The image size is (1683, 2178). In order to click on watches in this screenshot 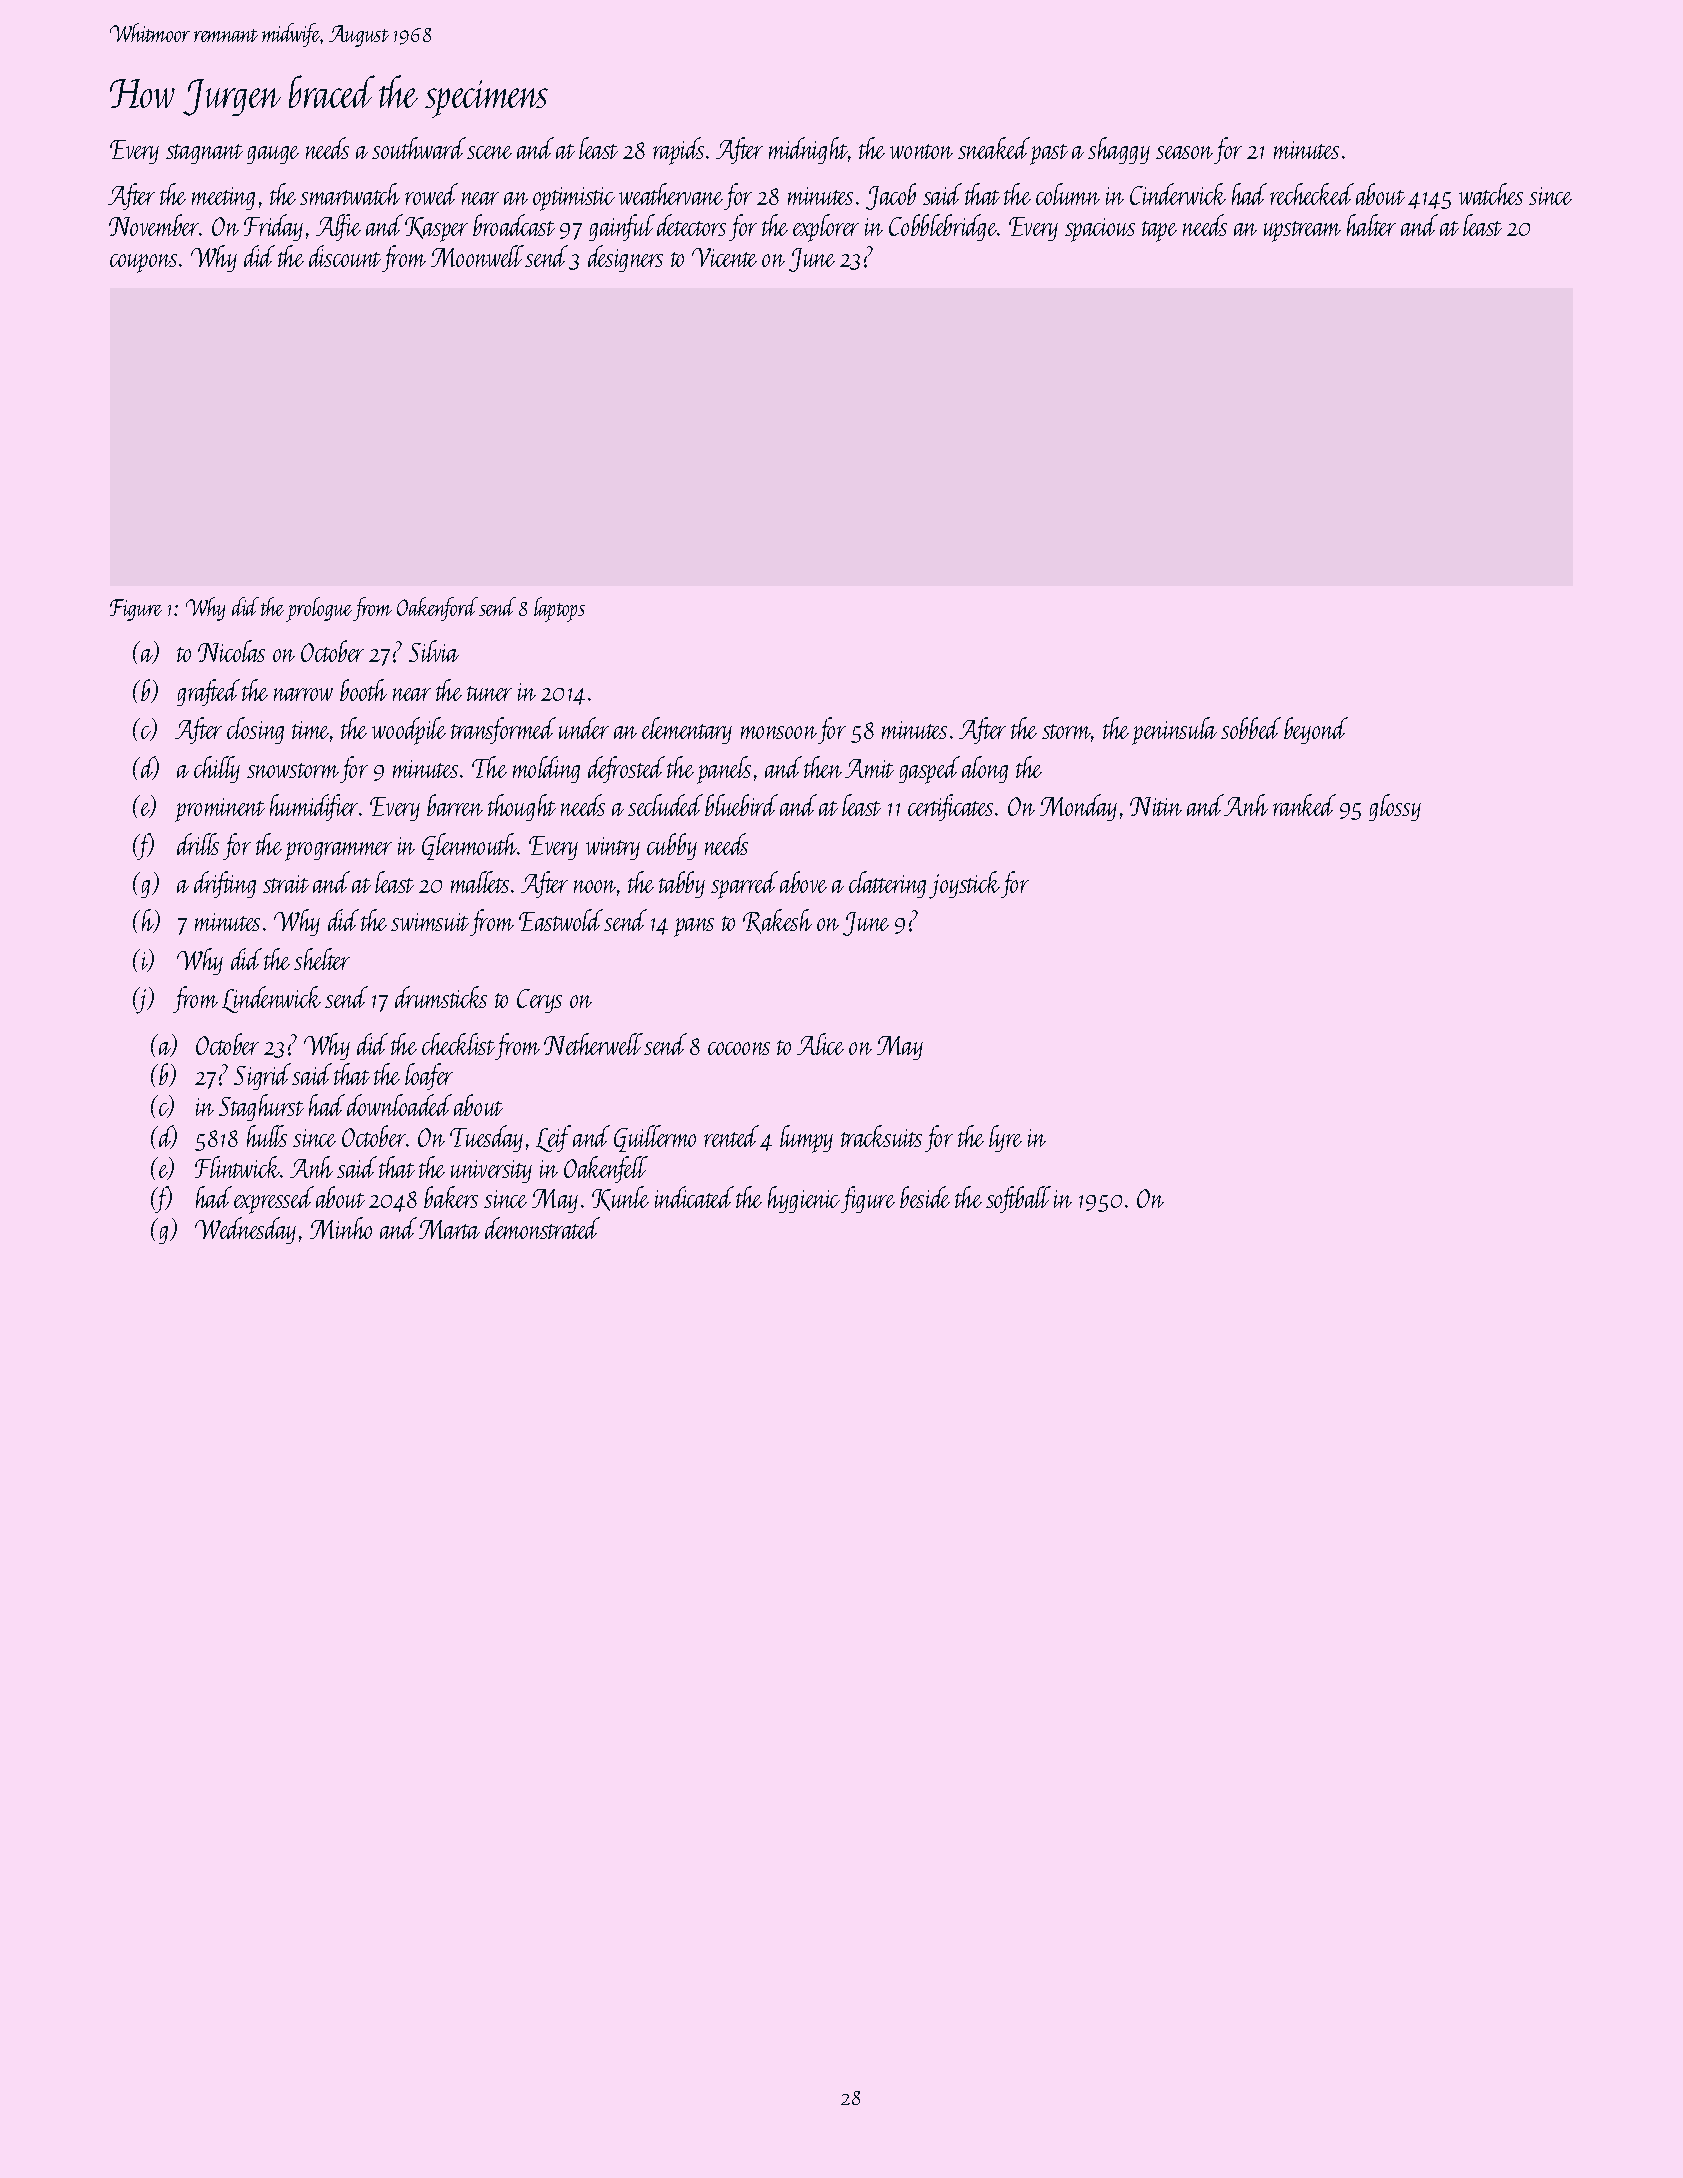, I will do `click(1491, 194)`.
